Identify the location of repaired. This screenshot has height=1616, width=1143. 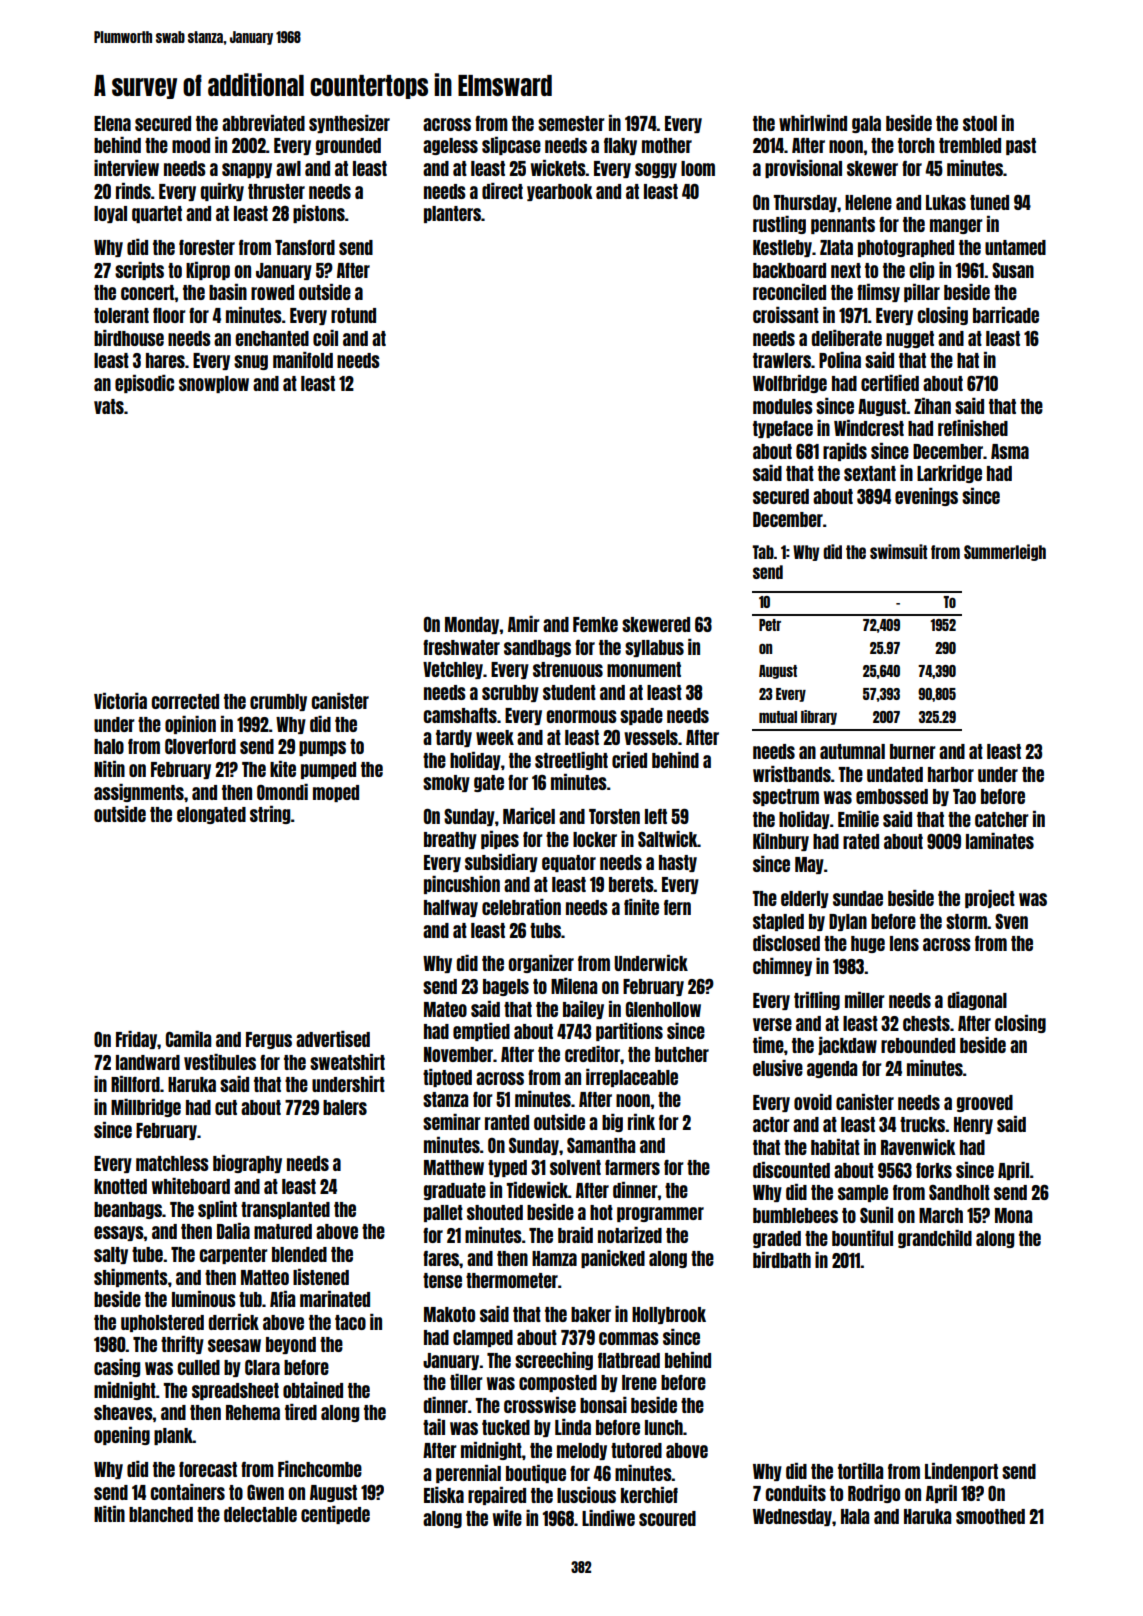
(497, 1496).
